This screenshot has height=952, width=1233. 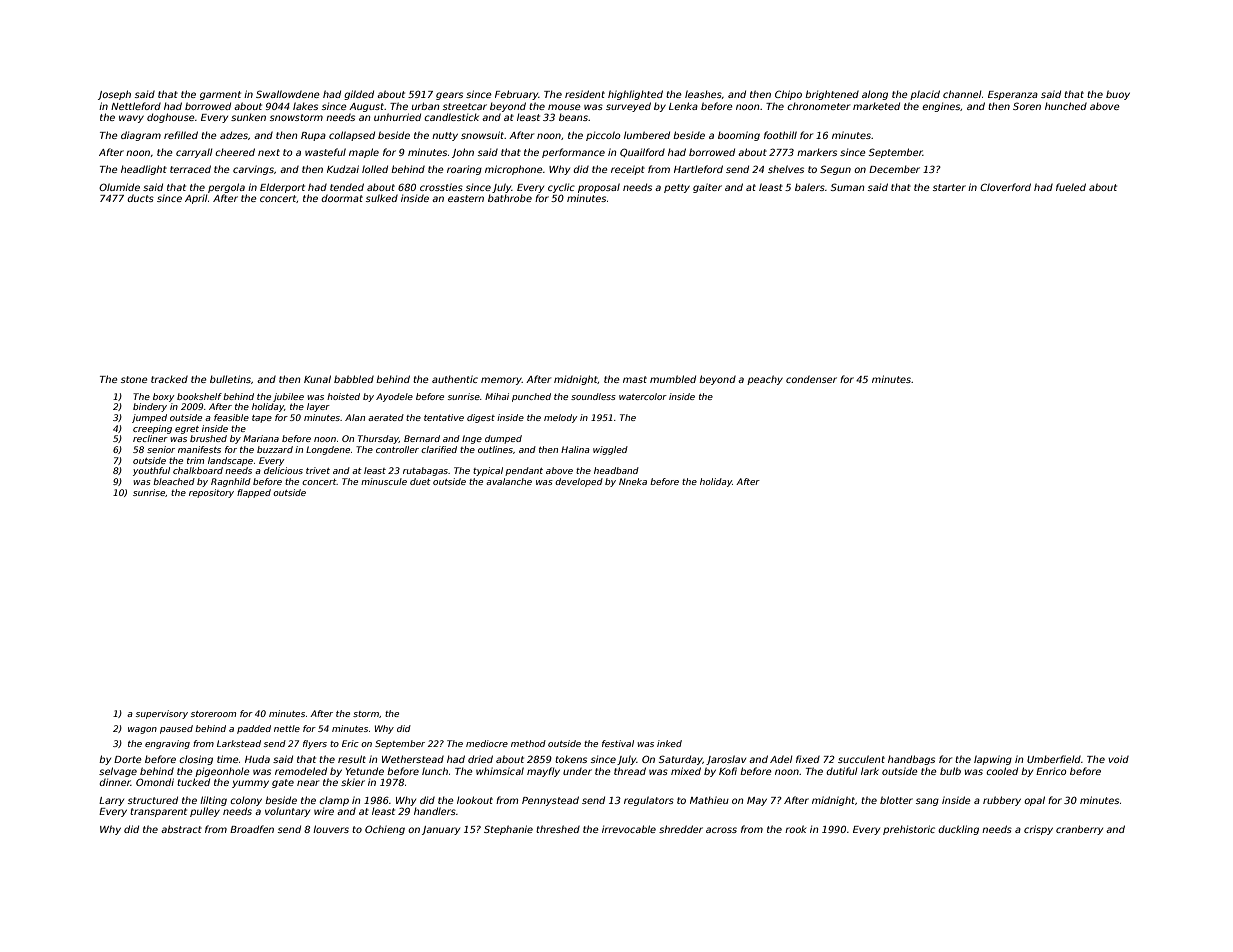 I want to click on youthful, so click(x=151, y=471).
